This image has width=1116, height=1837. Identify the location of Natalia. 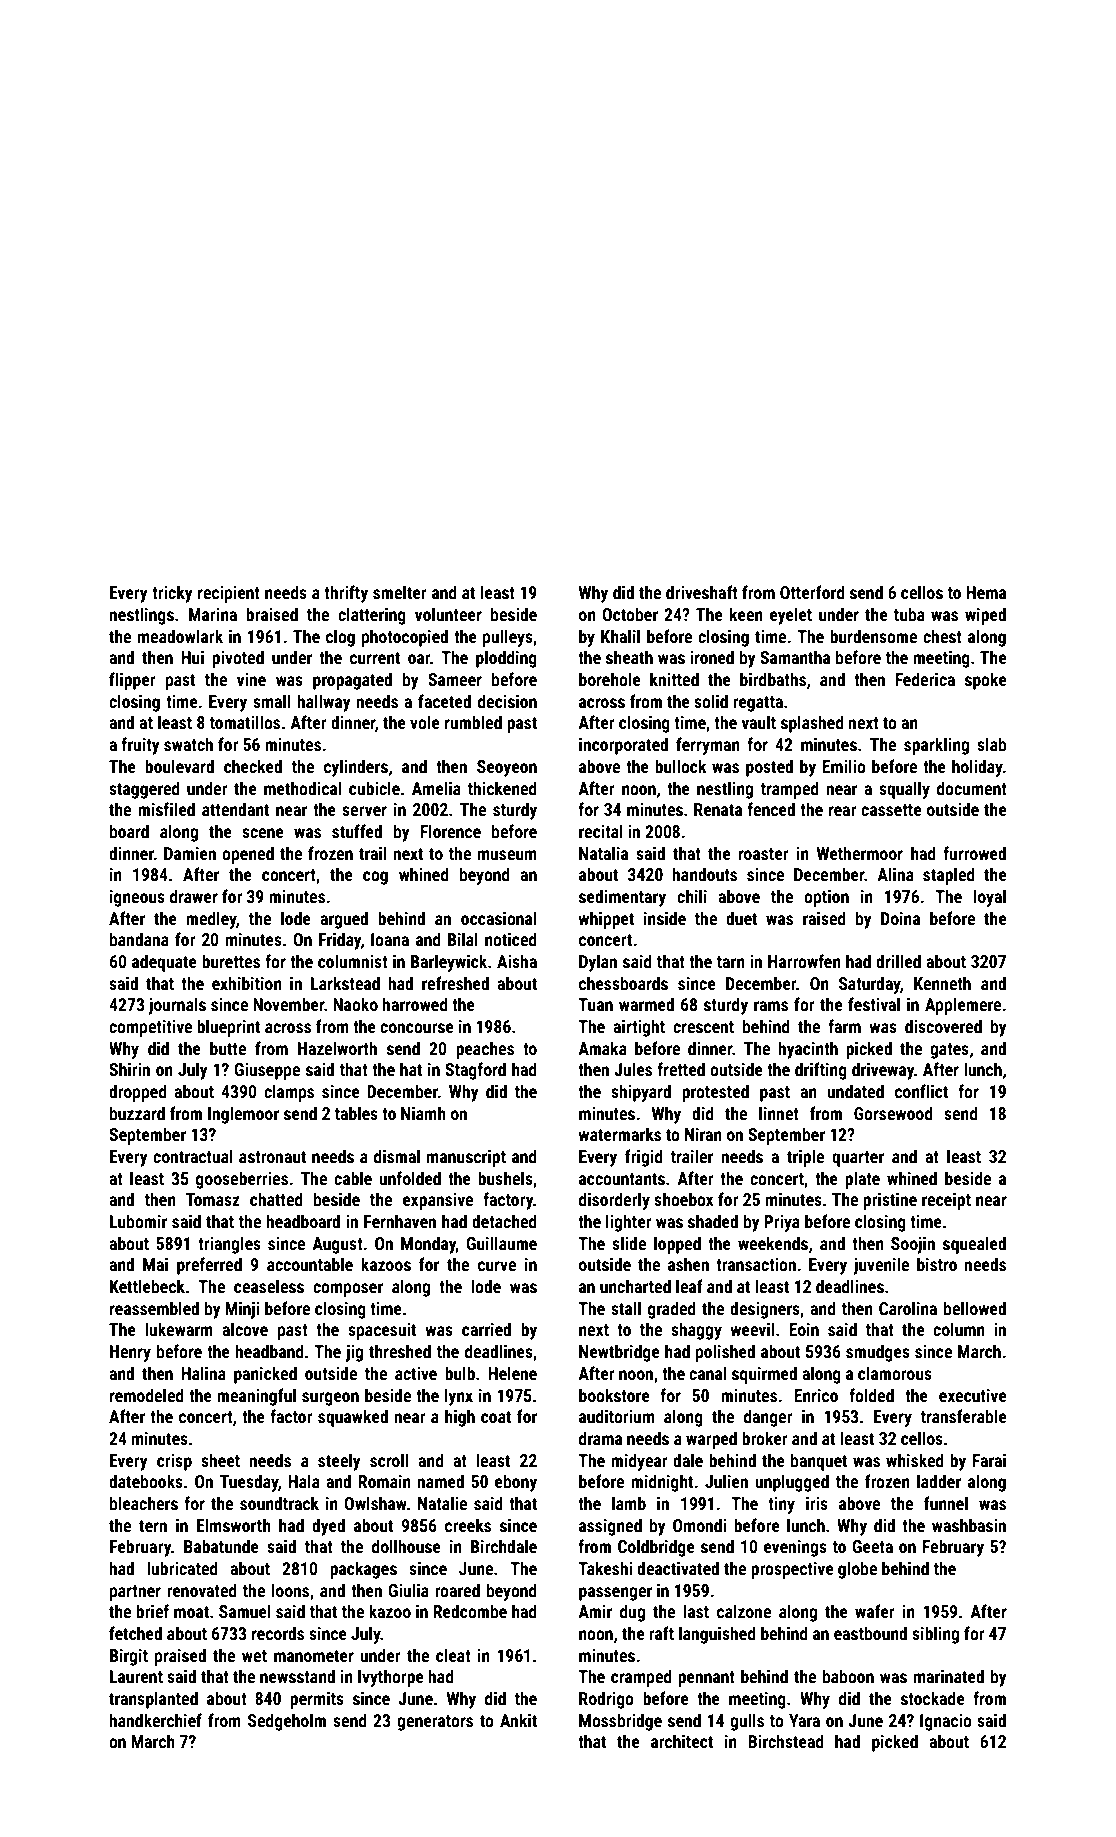
(603, 853).
